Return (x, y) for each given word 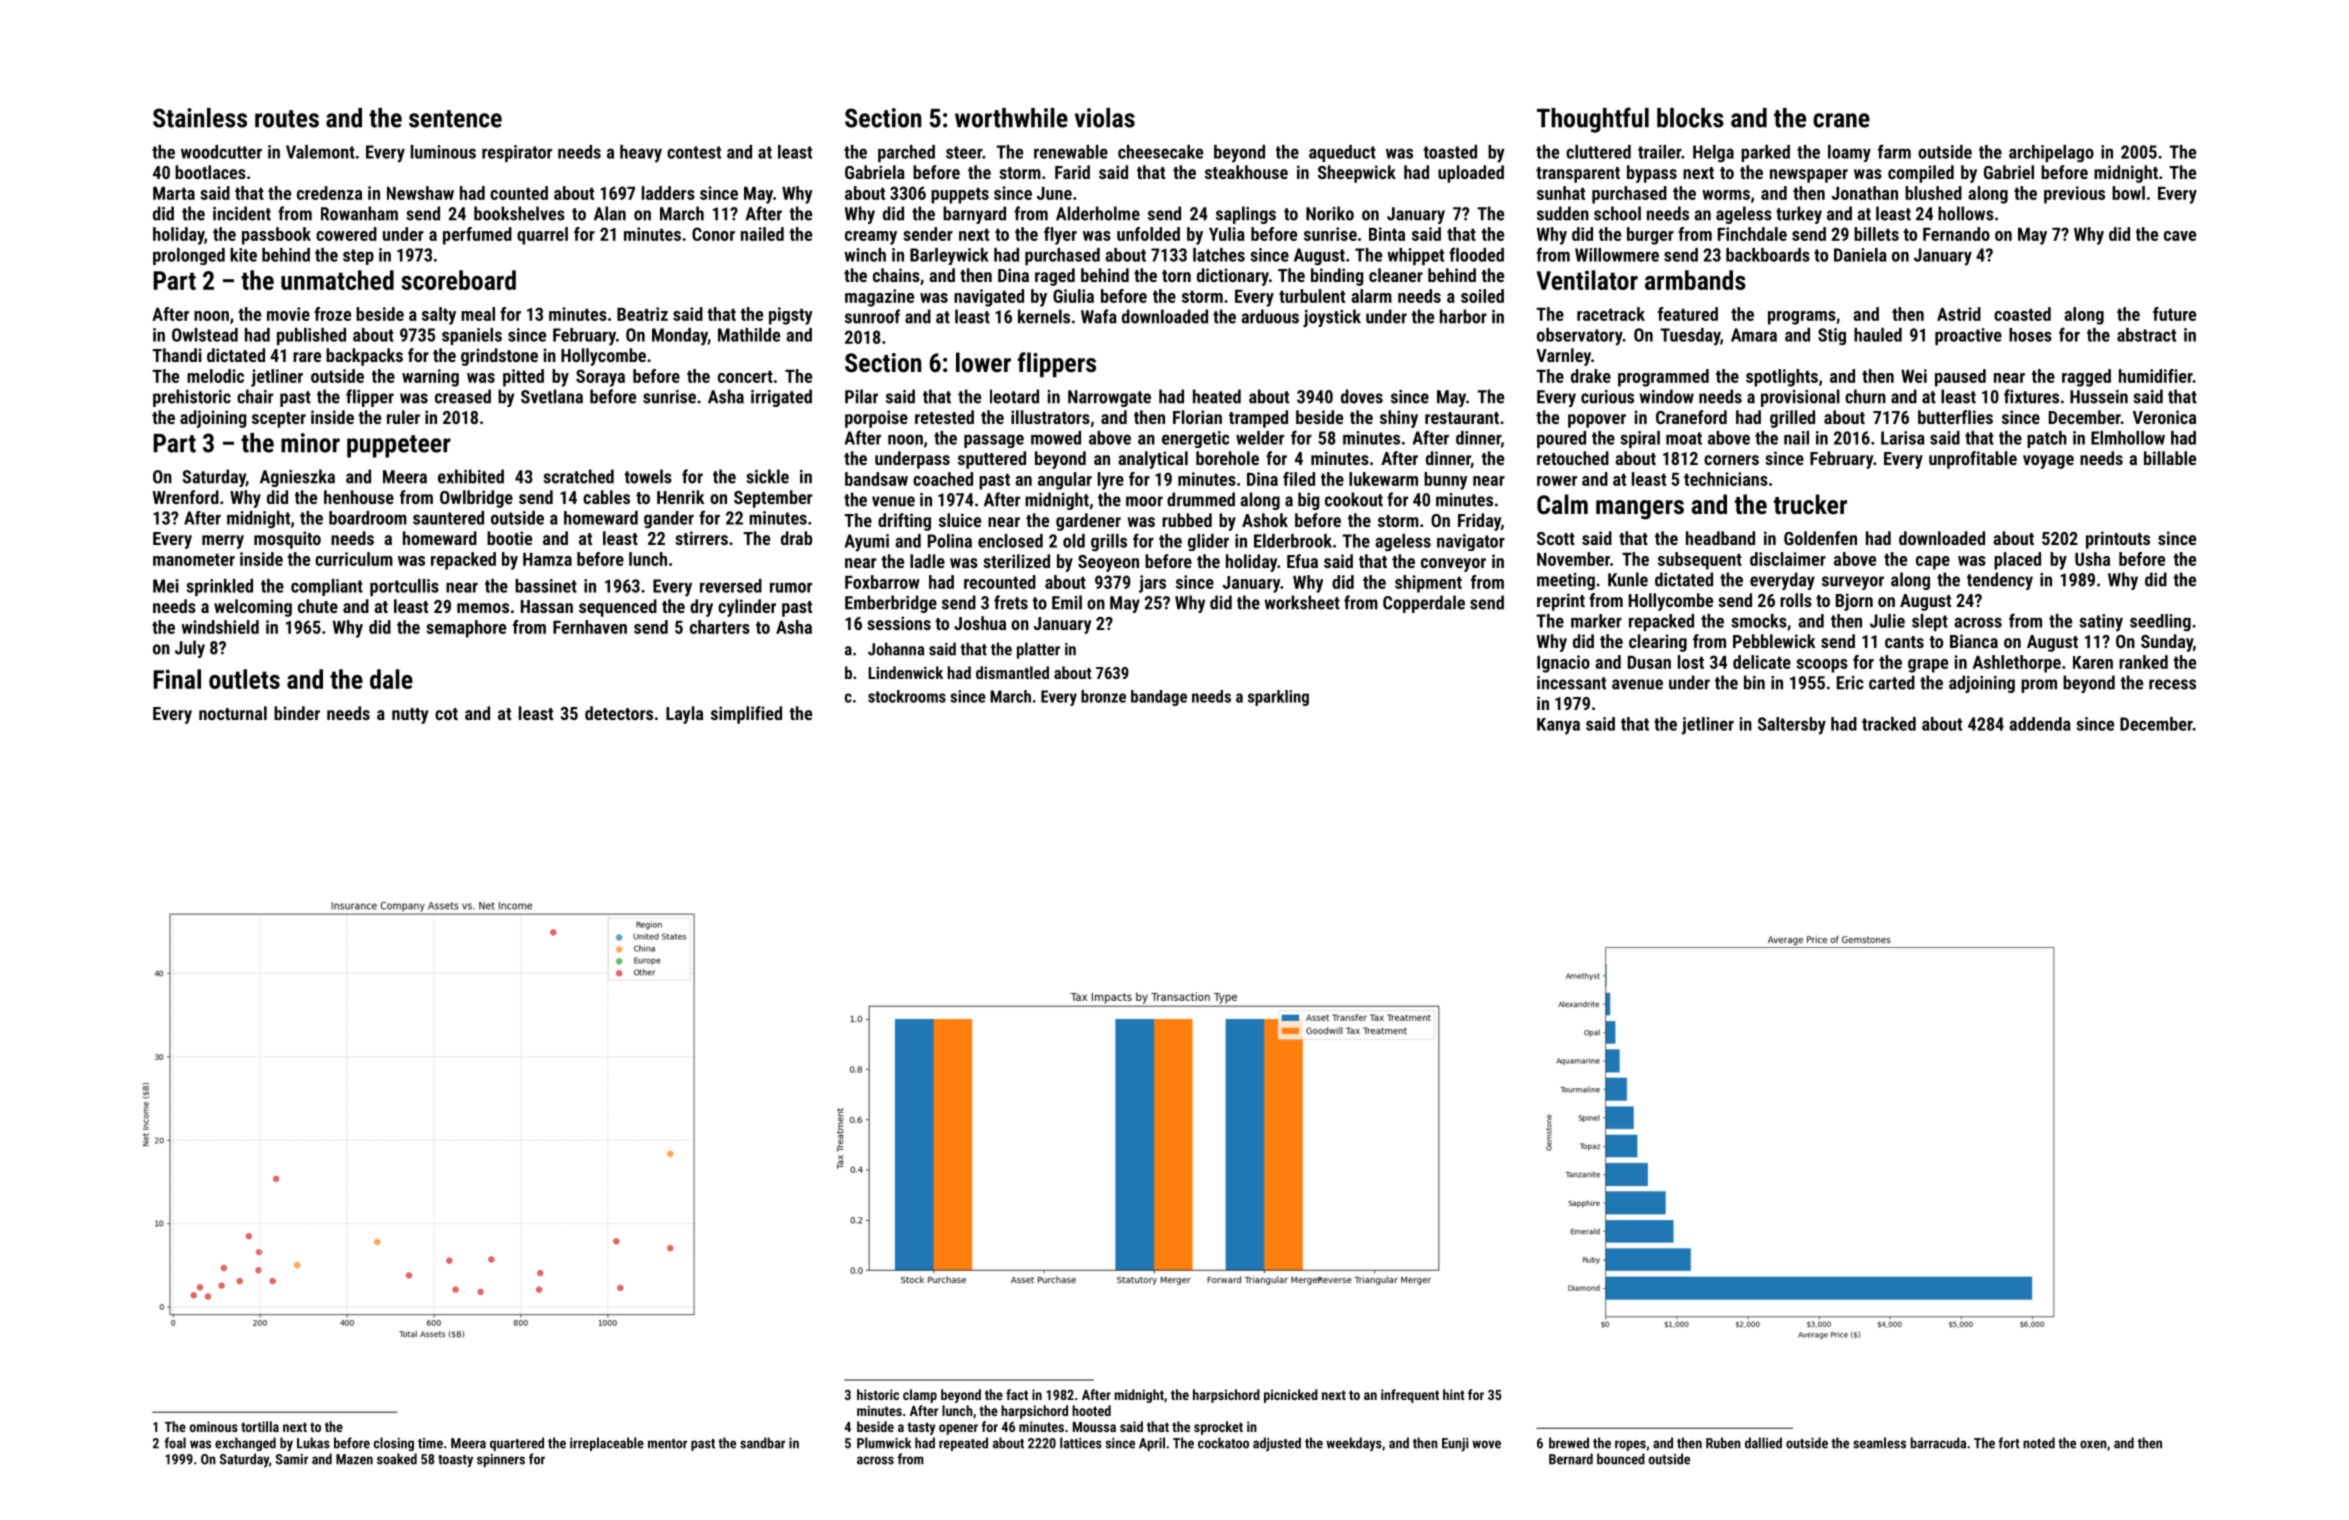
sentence (455, 119)
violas (1105, 118)
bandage (1159, 698)
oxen (2093, 1444)
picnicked (1291, 1396)
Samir (292, 1459)
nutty (410, 716)
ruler (403, 417)
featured (1688, 314)
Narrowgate (1109, 398)
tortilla (260, 1426)
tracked (1889, 724)
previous (2074, 195)
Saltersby (1792, 726)
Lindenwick (905, 672)
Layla (684, 715)
